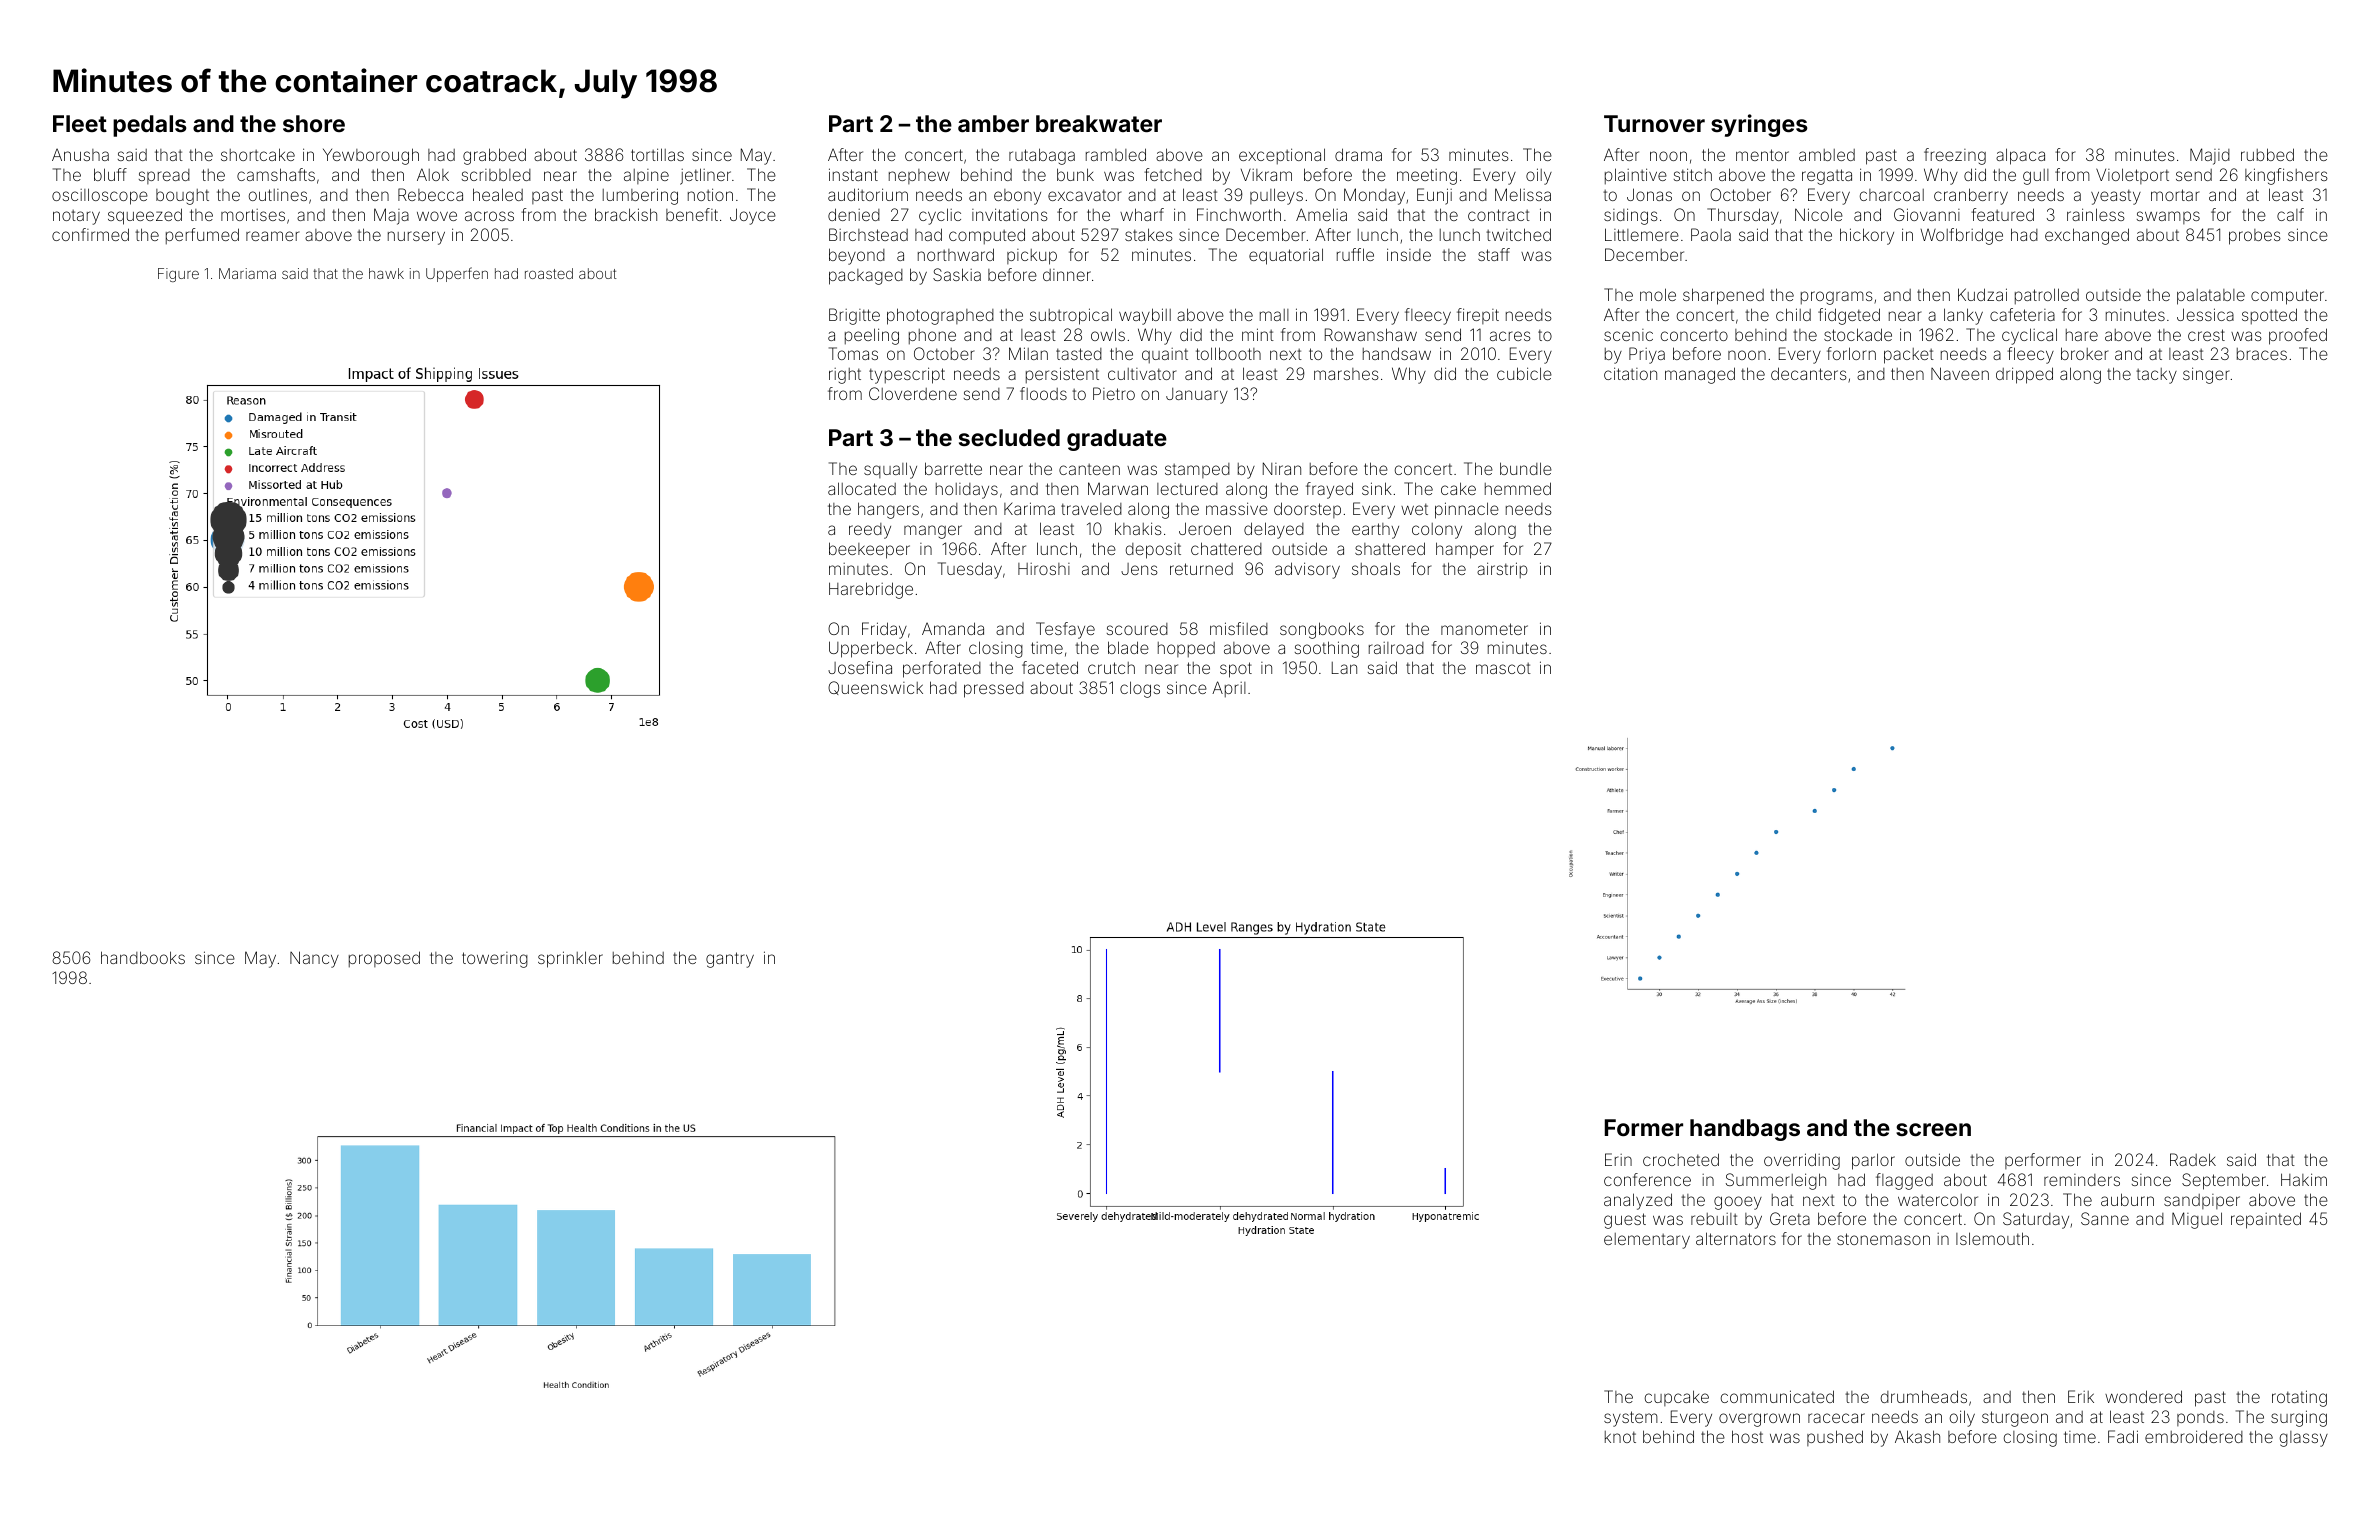 The height and width of the document is (1540, 2380). What do you see at coordinates (1759, 125) in the document?
I see `syringes` at bounding box center [1759, 125].
